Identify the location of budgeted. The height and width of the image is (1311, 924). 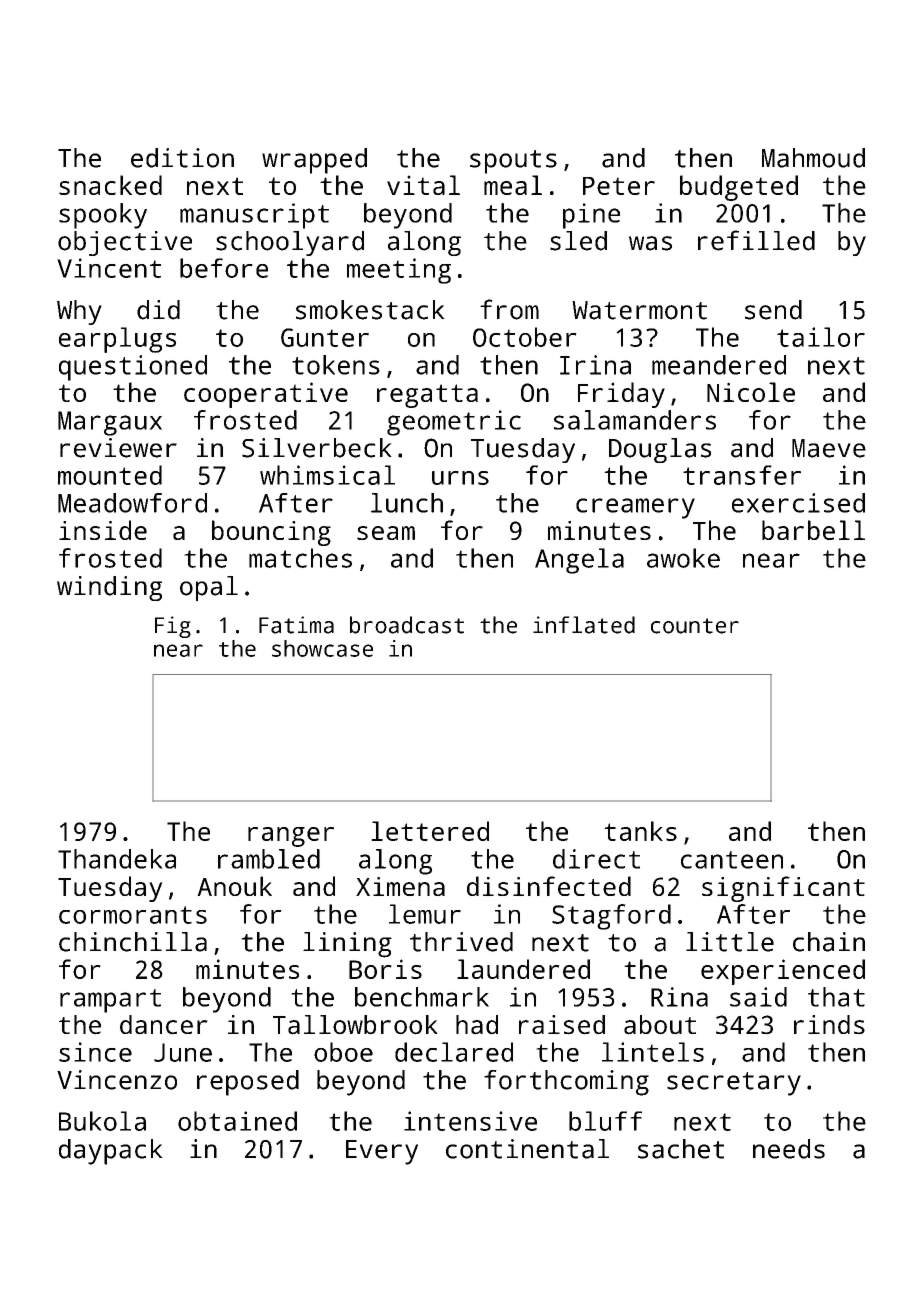
(739, 188).
